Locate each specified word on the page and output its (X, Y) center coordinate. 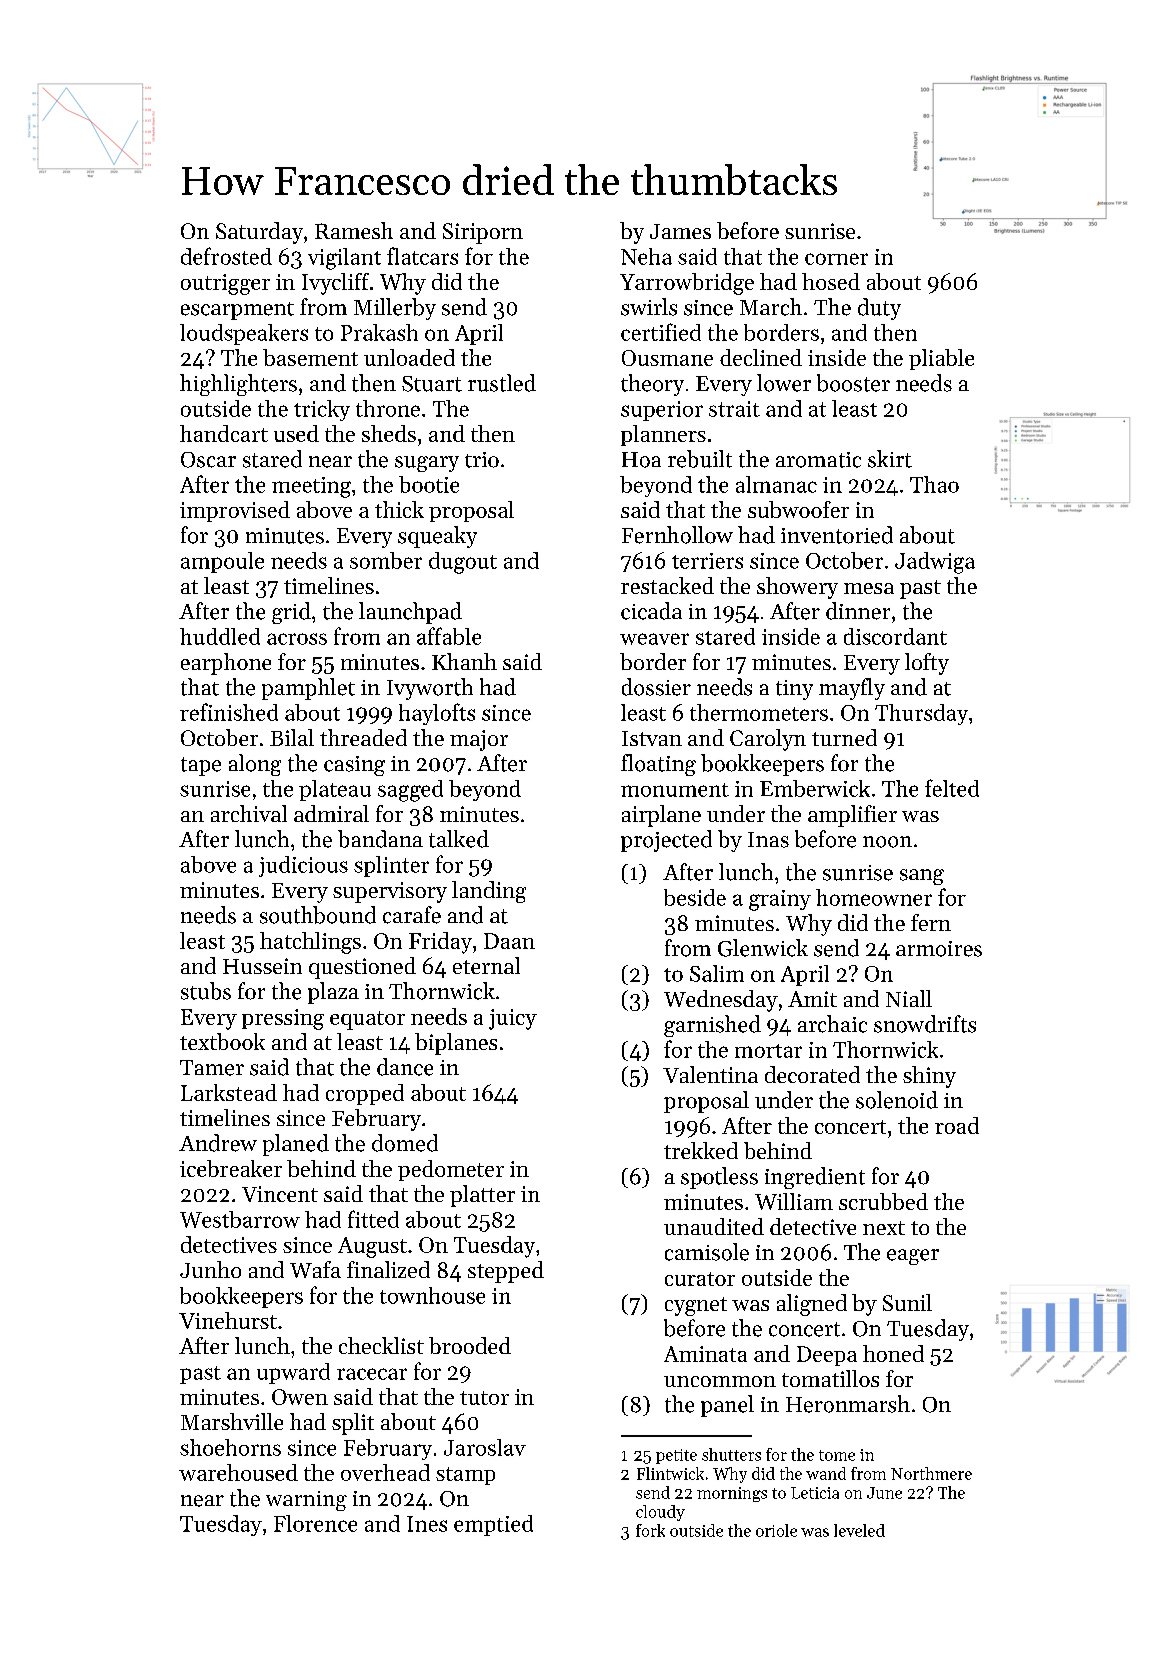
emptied (493, 1525)
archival (249, 813)
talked (459, 839)
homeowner (874, 897)
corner (836, 259)
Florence (315, 1523)
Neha (646, 256)
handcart (224, 433)
